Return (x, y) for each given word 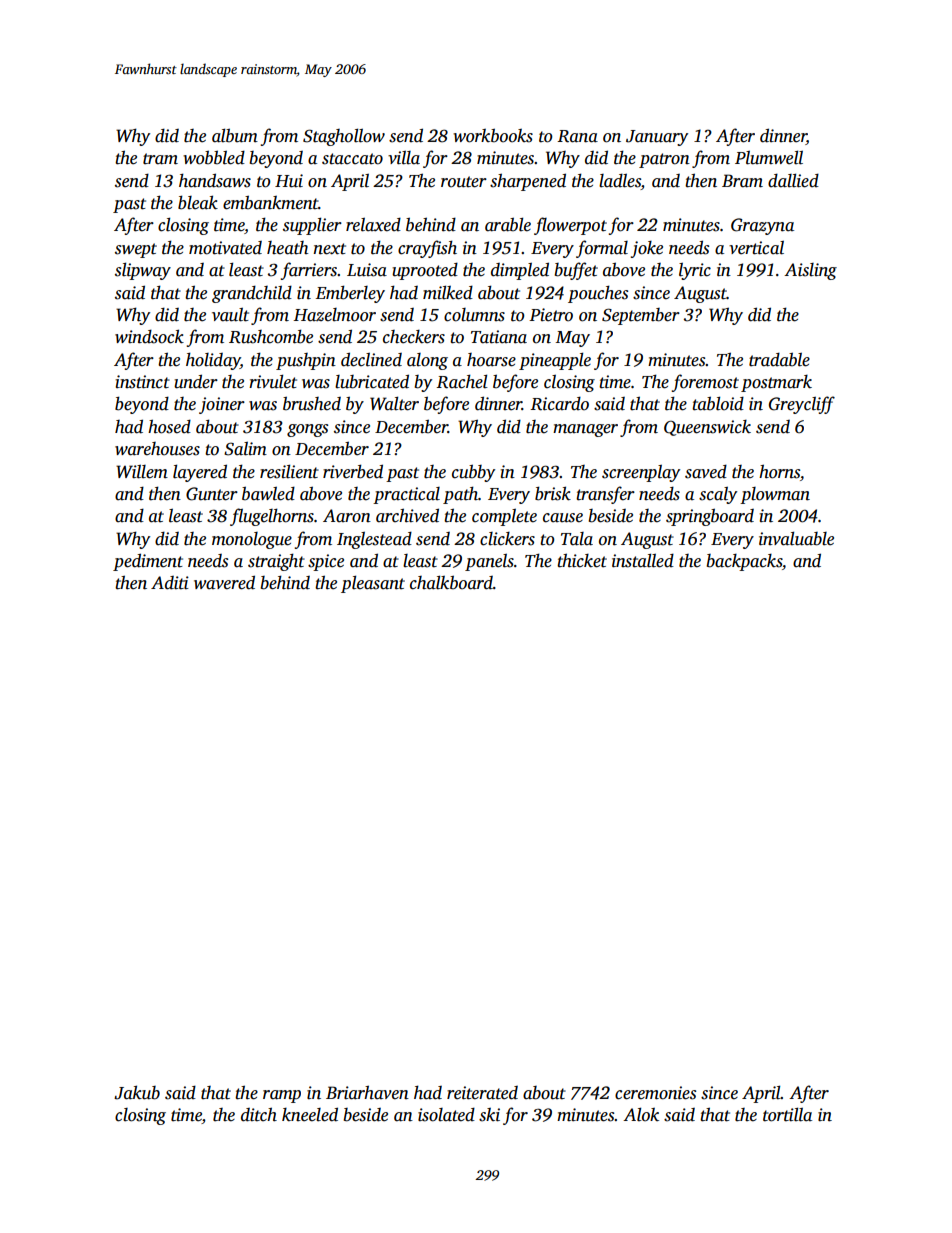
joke (647, 249)
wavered (224, 582)
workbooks (493, 135)
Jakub (137, 1092)
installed (643, 560)
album (235, 135)
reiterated (482, 1093)
